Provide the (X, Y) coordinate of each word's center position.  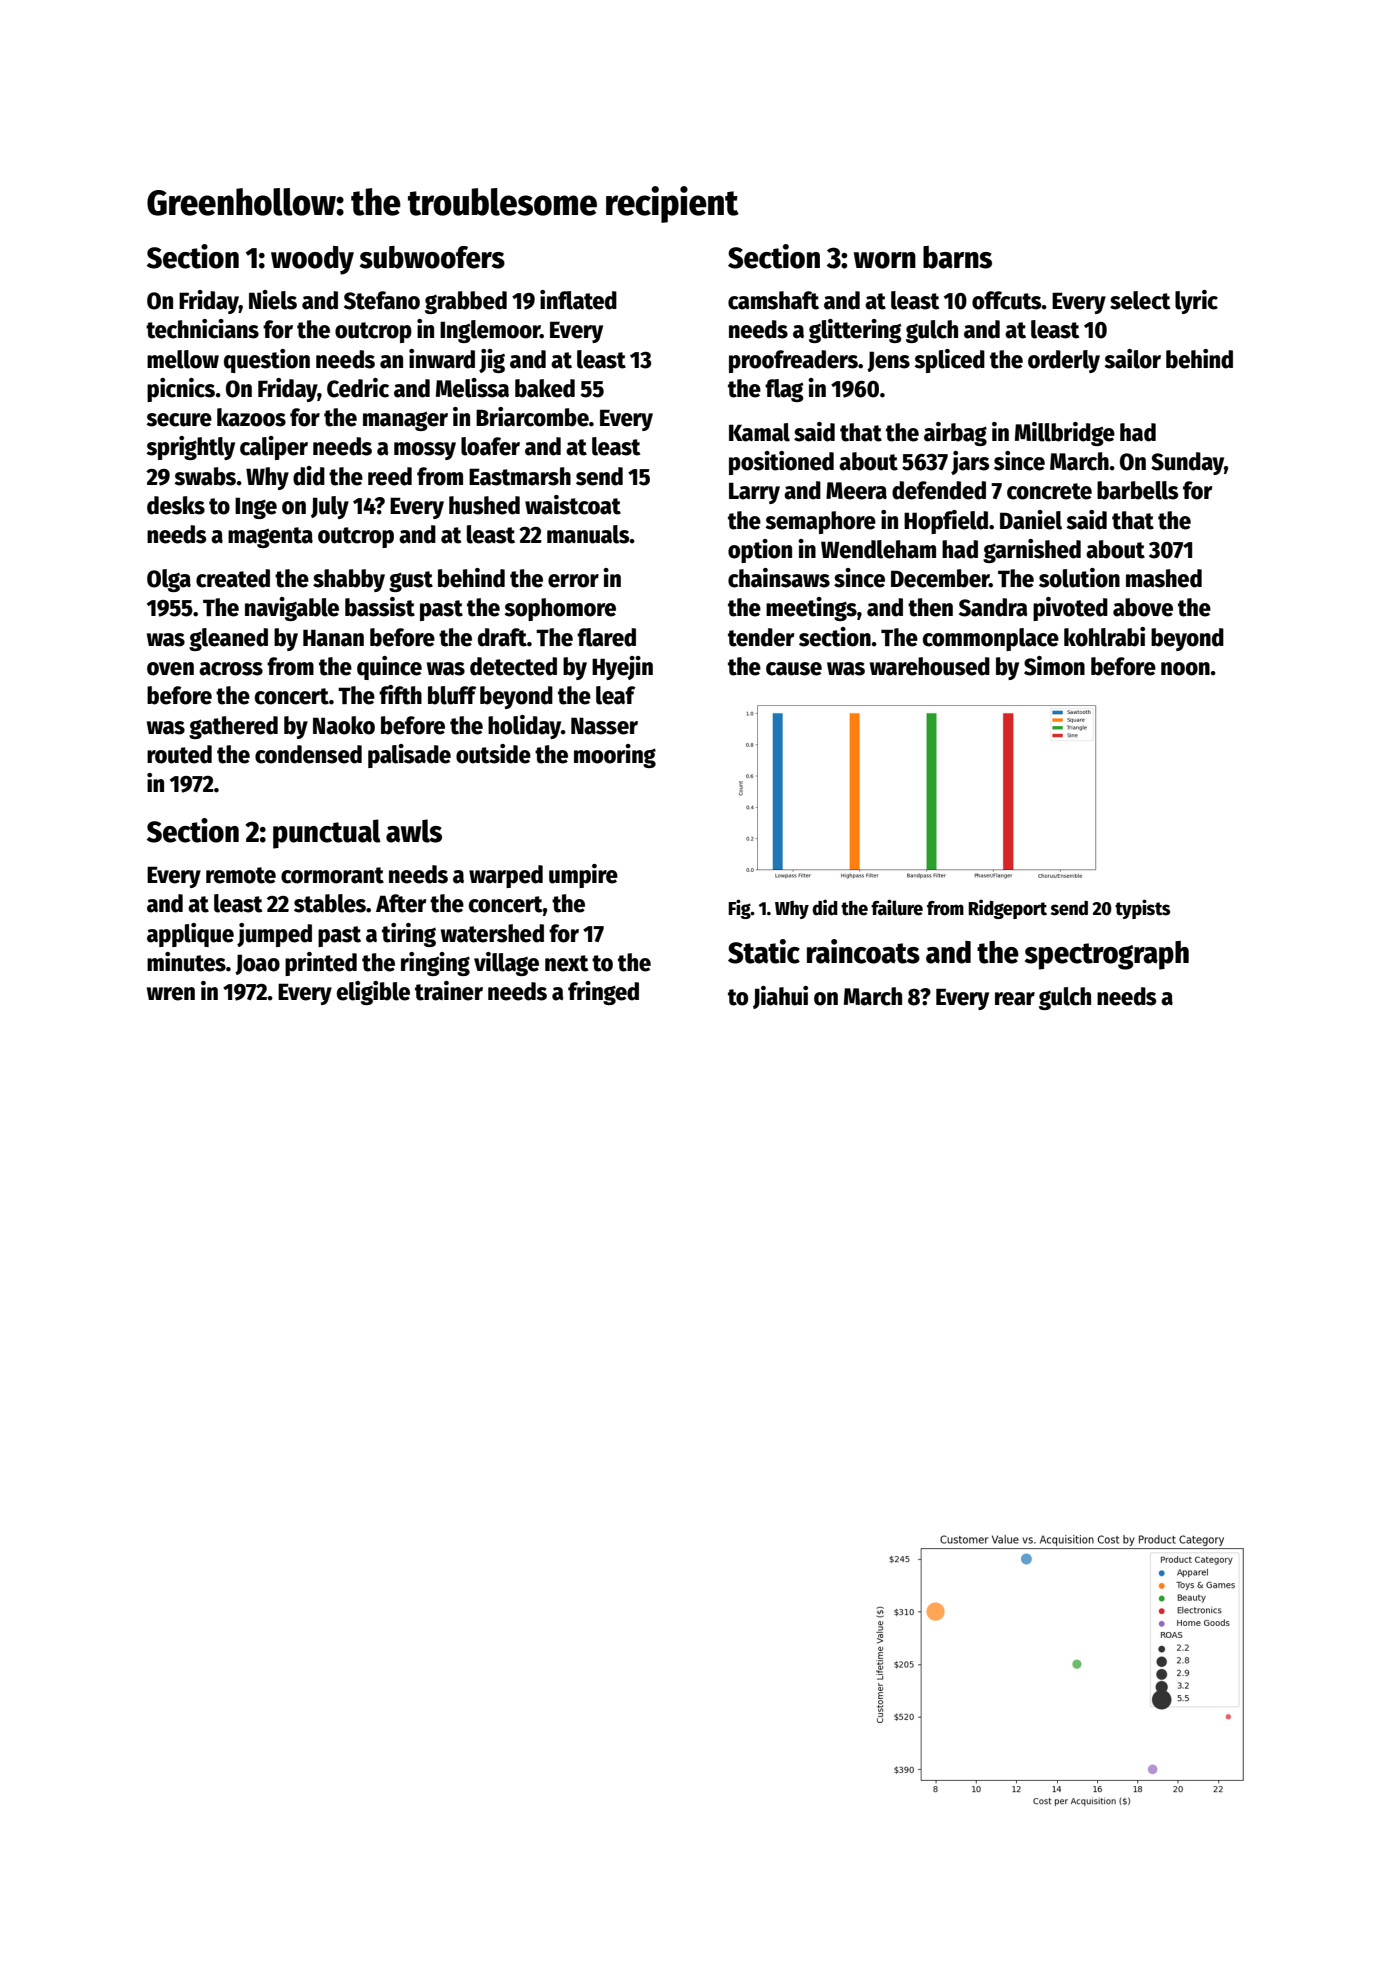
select (1140, 300)
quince (389, 668)
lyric (1196, 302)
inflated (578, 300)
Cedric (358, 388)
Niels (273, 300)
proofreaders (793, 361)
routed (179, 754)
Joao (257, 964)
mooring (615, 756)
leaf (615, 695)
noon (1185, 669)
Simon (1054, 666)
